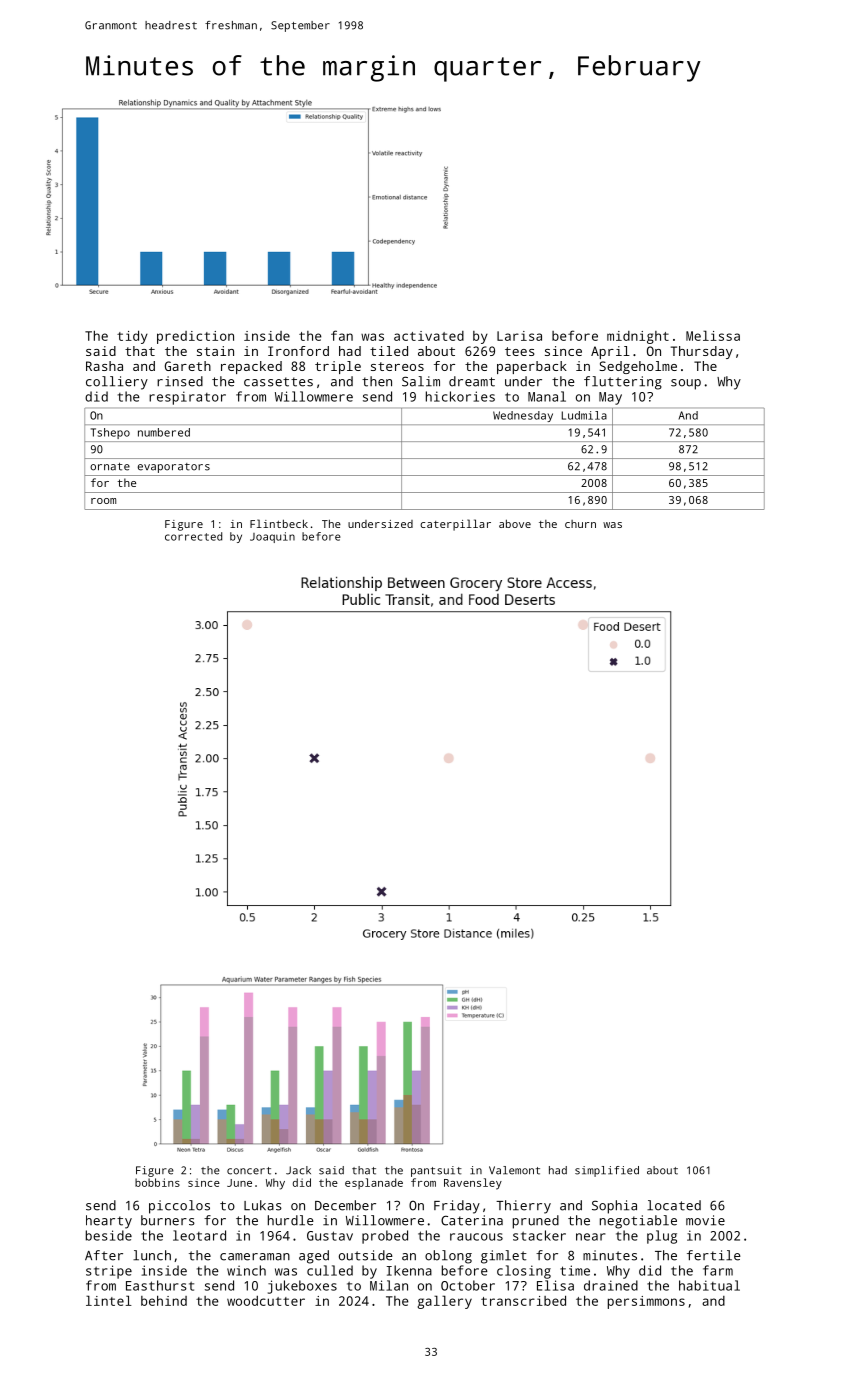 The height and width of the screenshot is (1400, 849). I want to click on jukeboxes, so click(302, 1287).
